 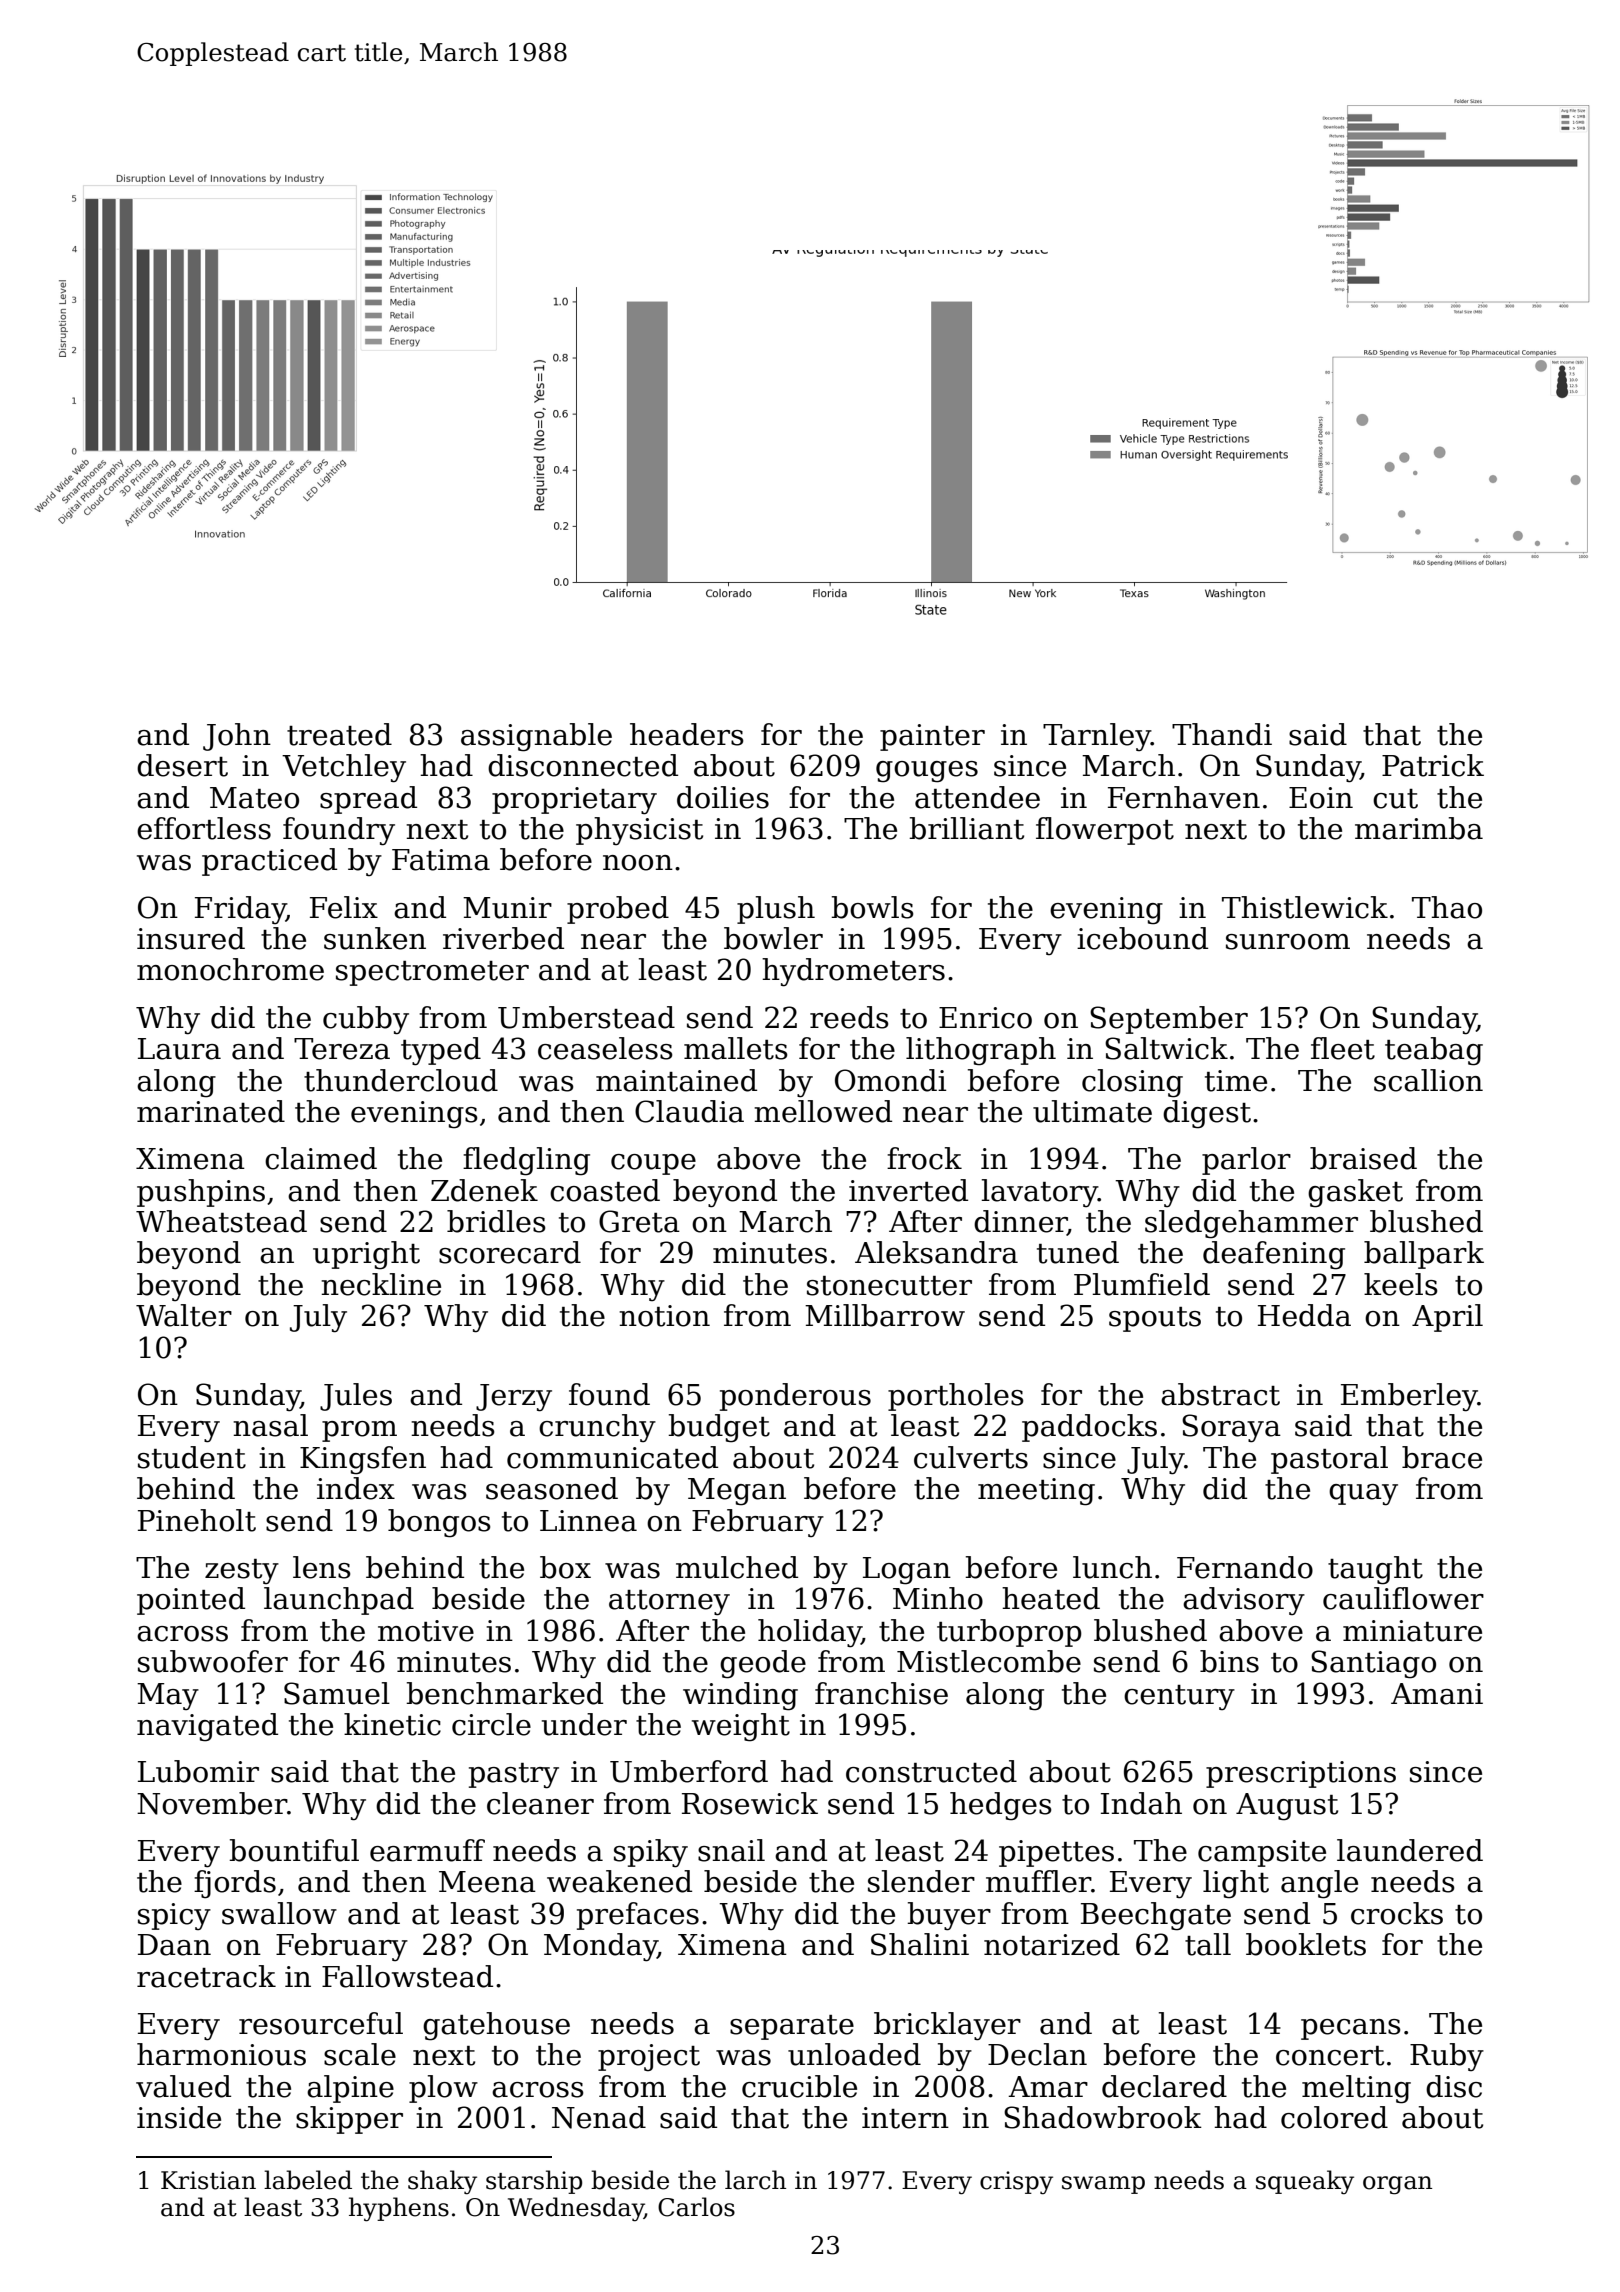 I want to click on probed, so click(x=618, y=910).
